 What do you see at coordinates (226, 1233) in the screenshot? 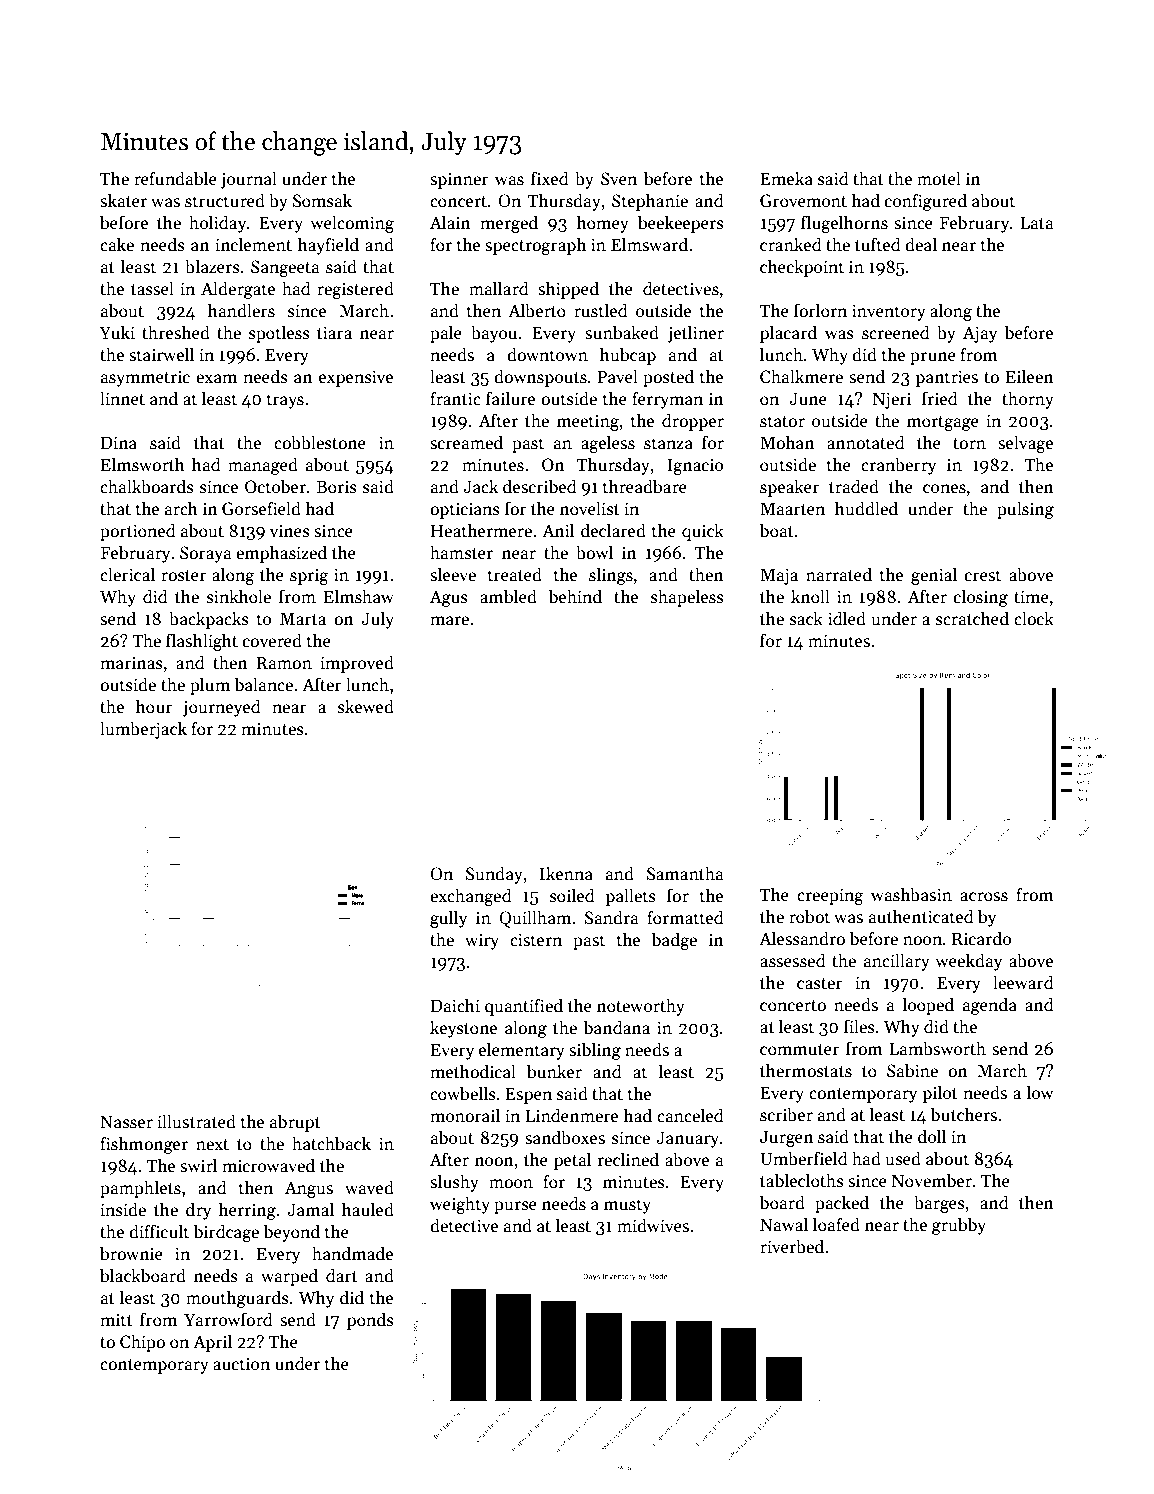
I see `birdcage` at bounding box center [226, 1233].
